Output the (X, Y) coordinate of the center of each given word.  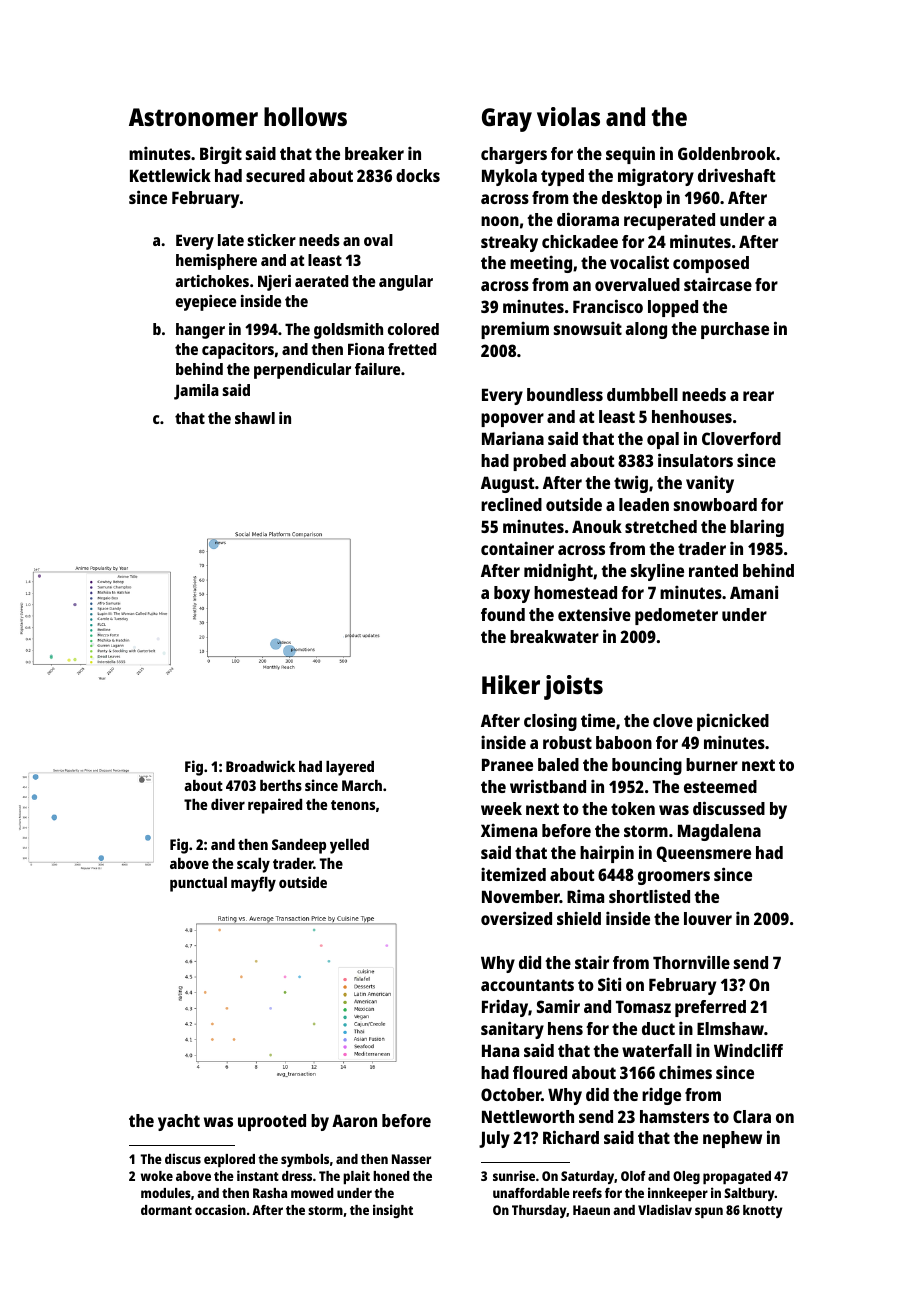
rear (758, 396)
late (231, 240)
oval (378, 240)
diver (228, 804)
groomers (674, 878)
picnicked (733, 722)
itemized (513, 874)
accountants (527, 985)
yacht (179, 1122)
